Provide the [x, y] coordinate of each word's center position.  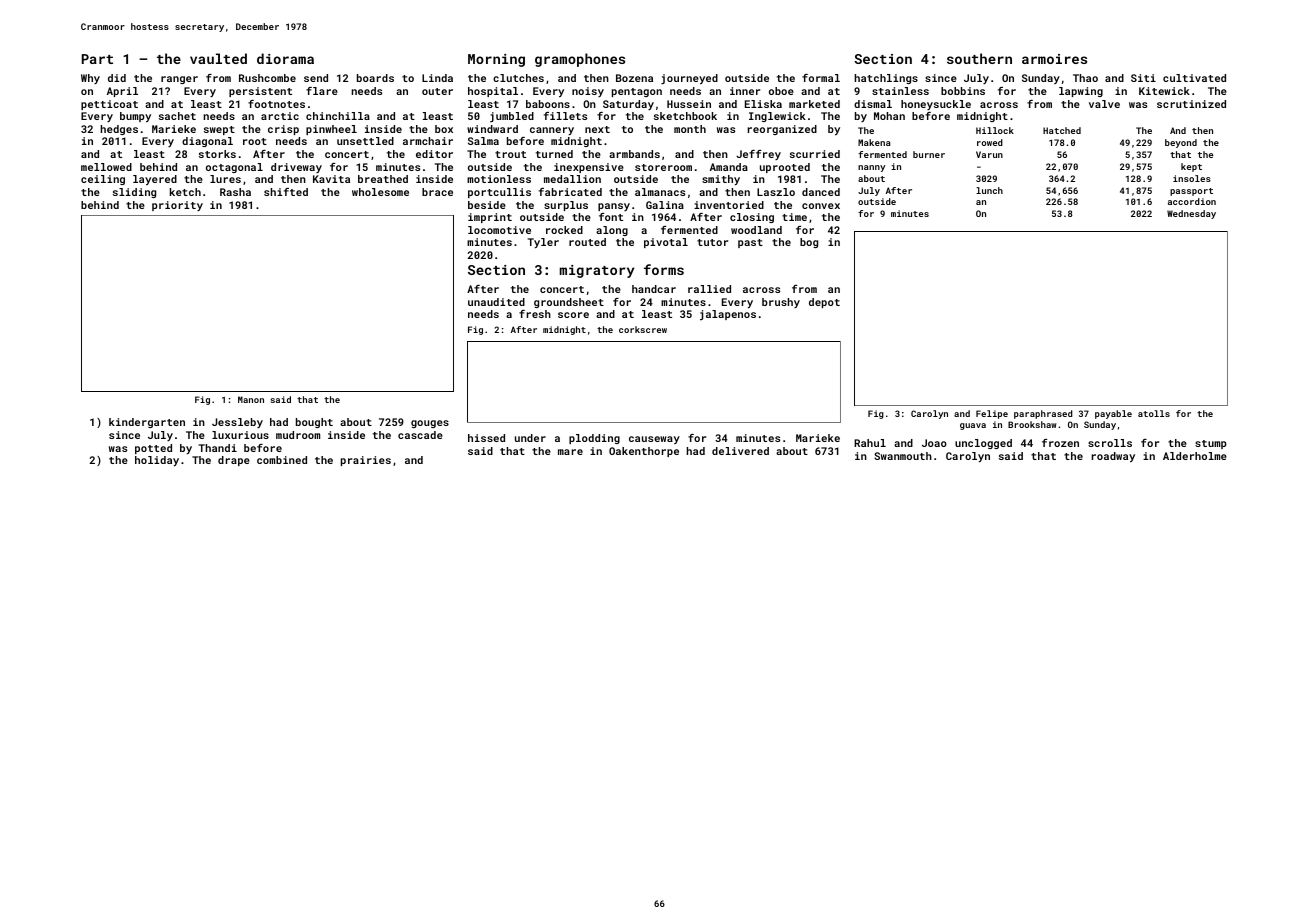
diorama [285, 58]
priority [177, 206]
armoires [1054, 59]
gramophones [580, 60]
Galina [665, 205]
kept [1191, 167]
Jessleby [237, 423]
